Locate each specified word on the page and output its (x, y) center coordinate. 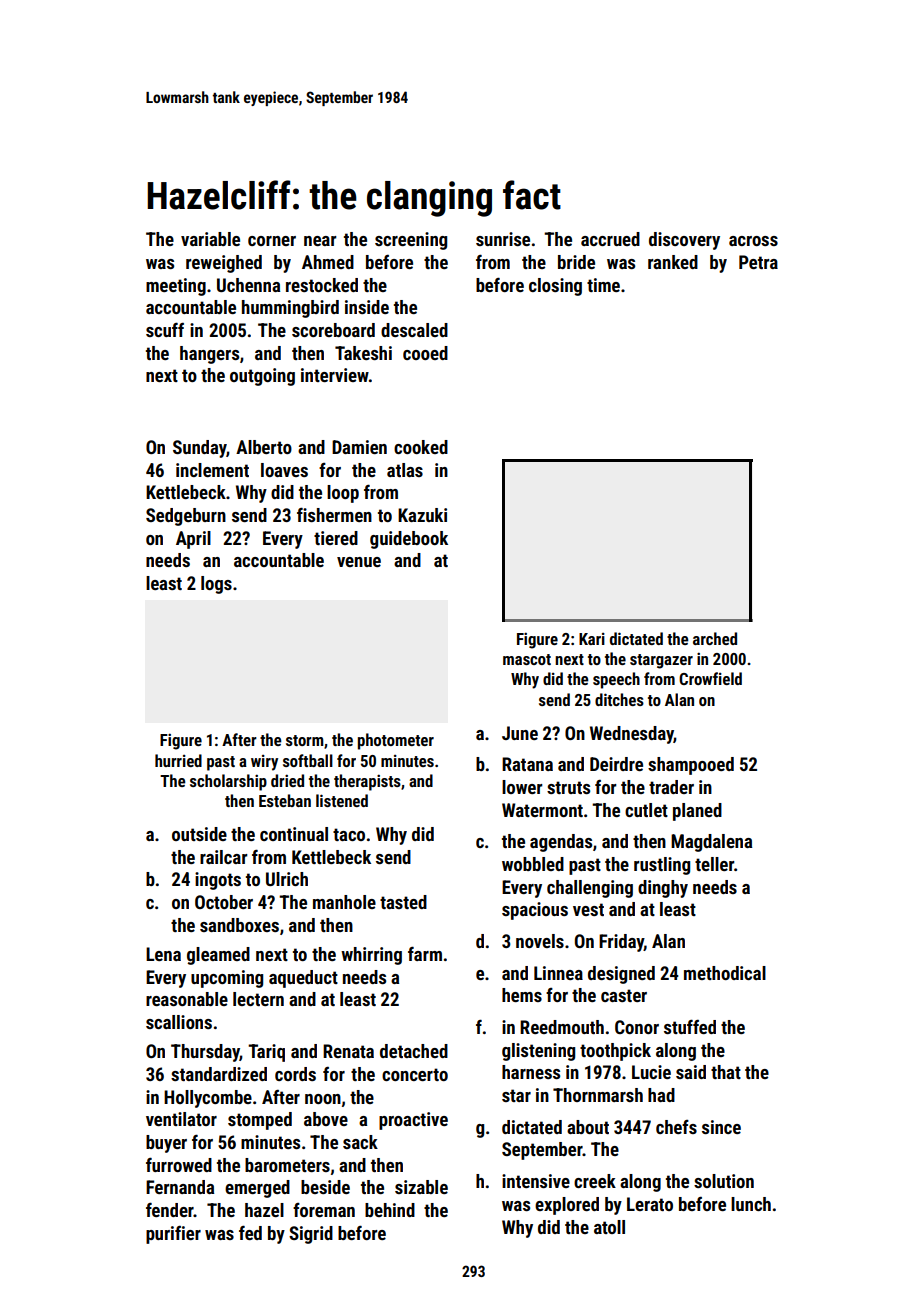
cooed (425, 353)
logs (216, 585)
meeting (176, 287)
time (603, 285)
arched (715, 638)
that (726, 1072)
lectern (258, 999)
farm (425, 953)
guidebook (409, 540)
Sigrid (311, 1235)
